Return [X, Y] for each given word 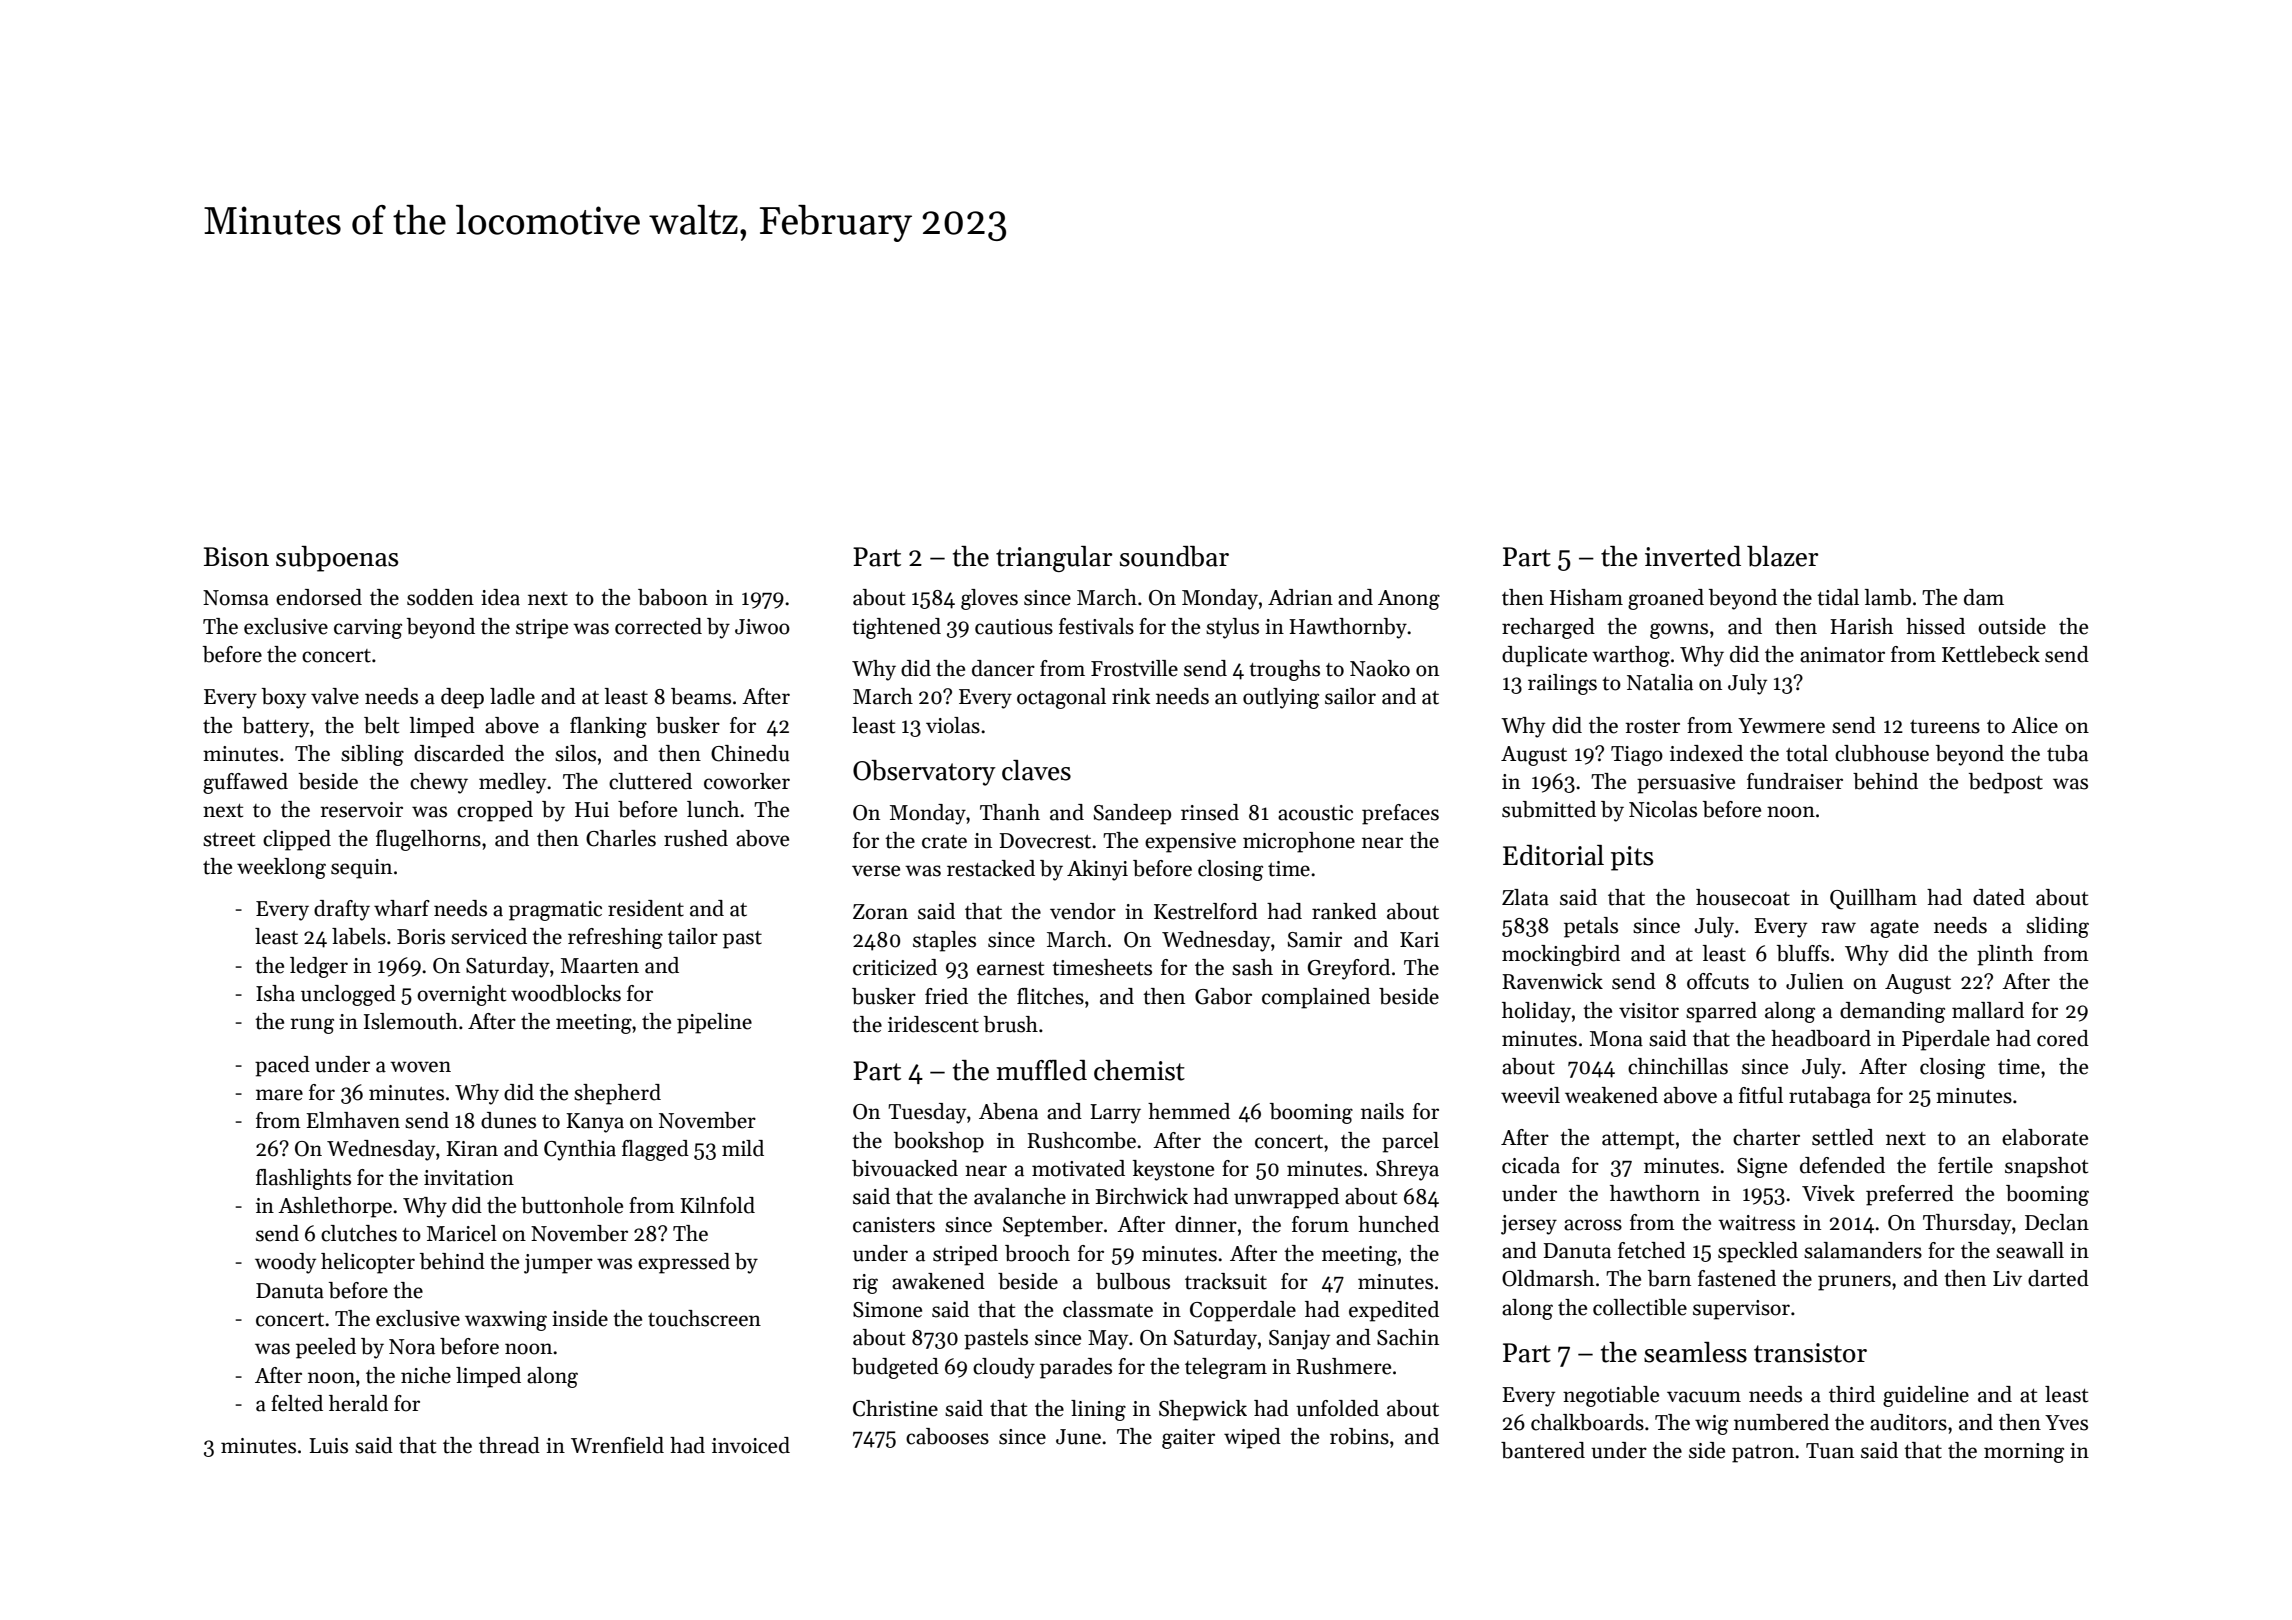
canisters [894, 1225]
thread [509, 1445]
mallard [1988, 1010]
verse [876, 871]
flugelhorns [428, 840]
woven [420, 1067]
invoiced [751, 1445]
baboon [673, 597]
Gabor [1223, 996]
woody [285, 1263]
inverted [1693, 556]
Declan [2057, 1222]
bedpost [2006, 783]
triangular [1054, 559]
